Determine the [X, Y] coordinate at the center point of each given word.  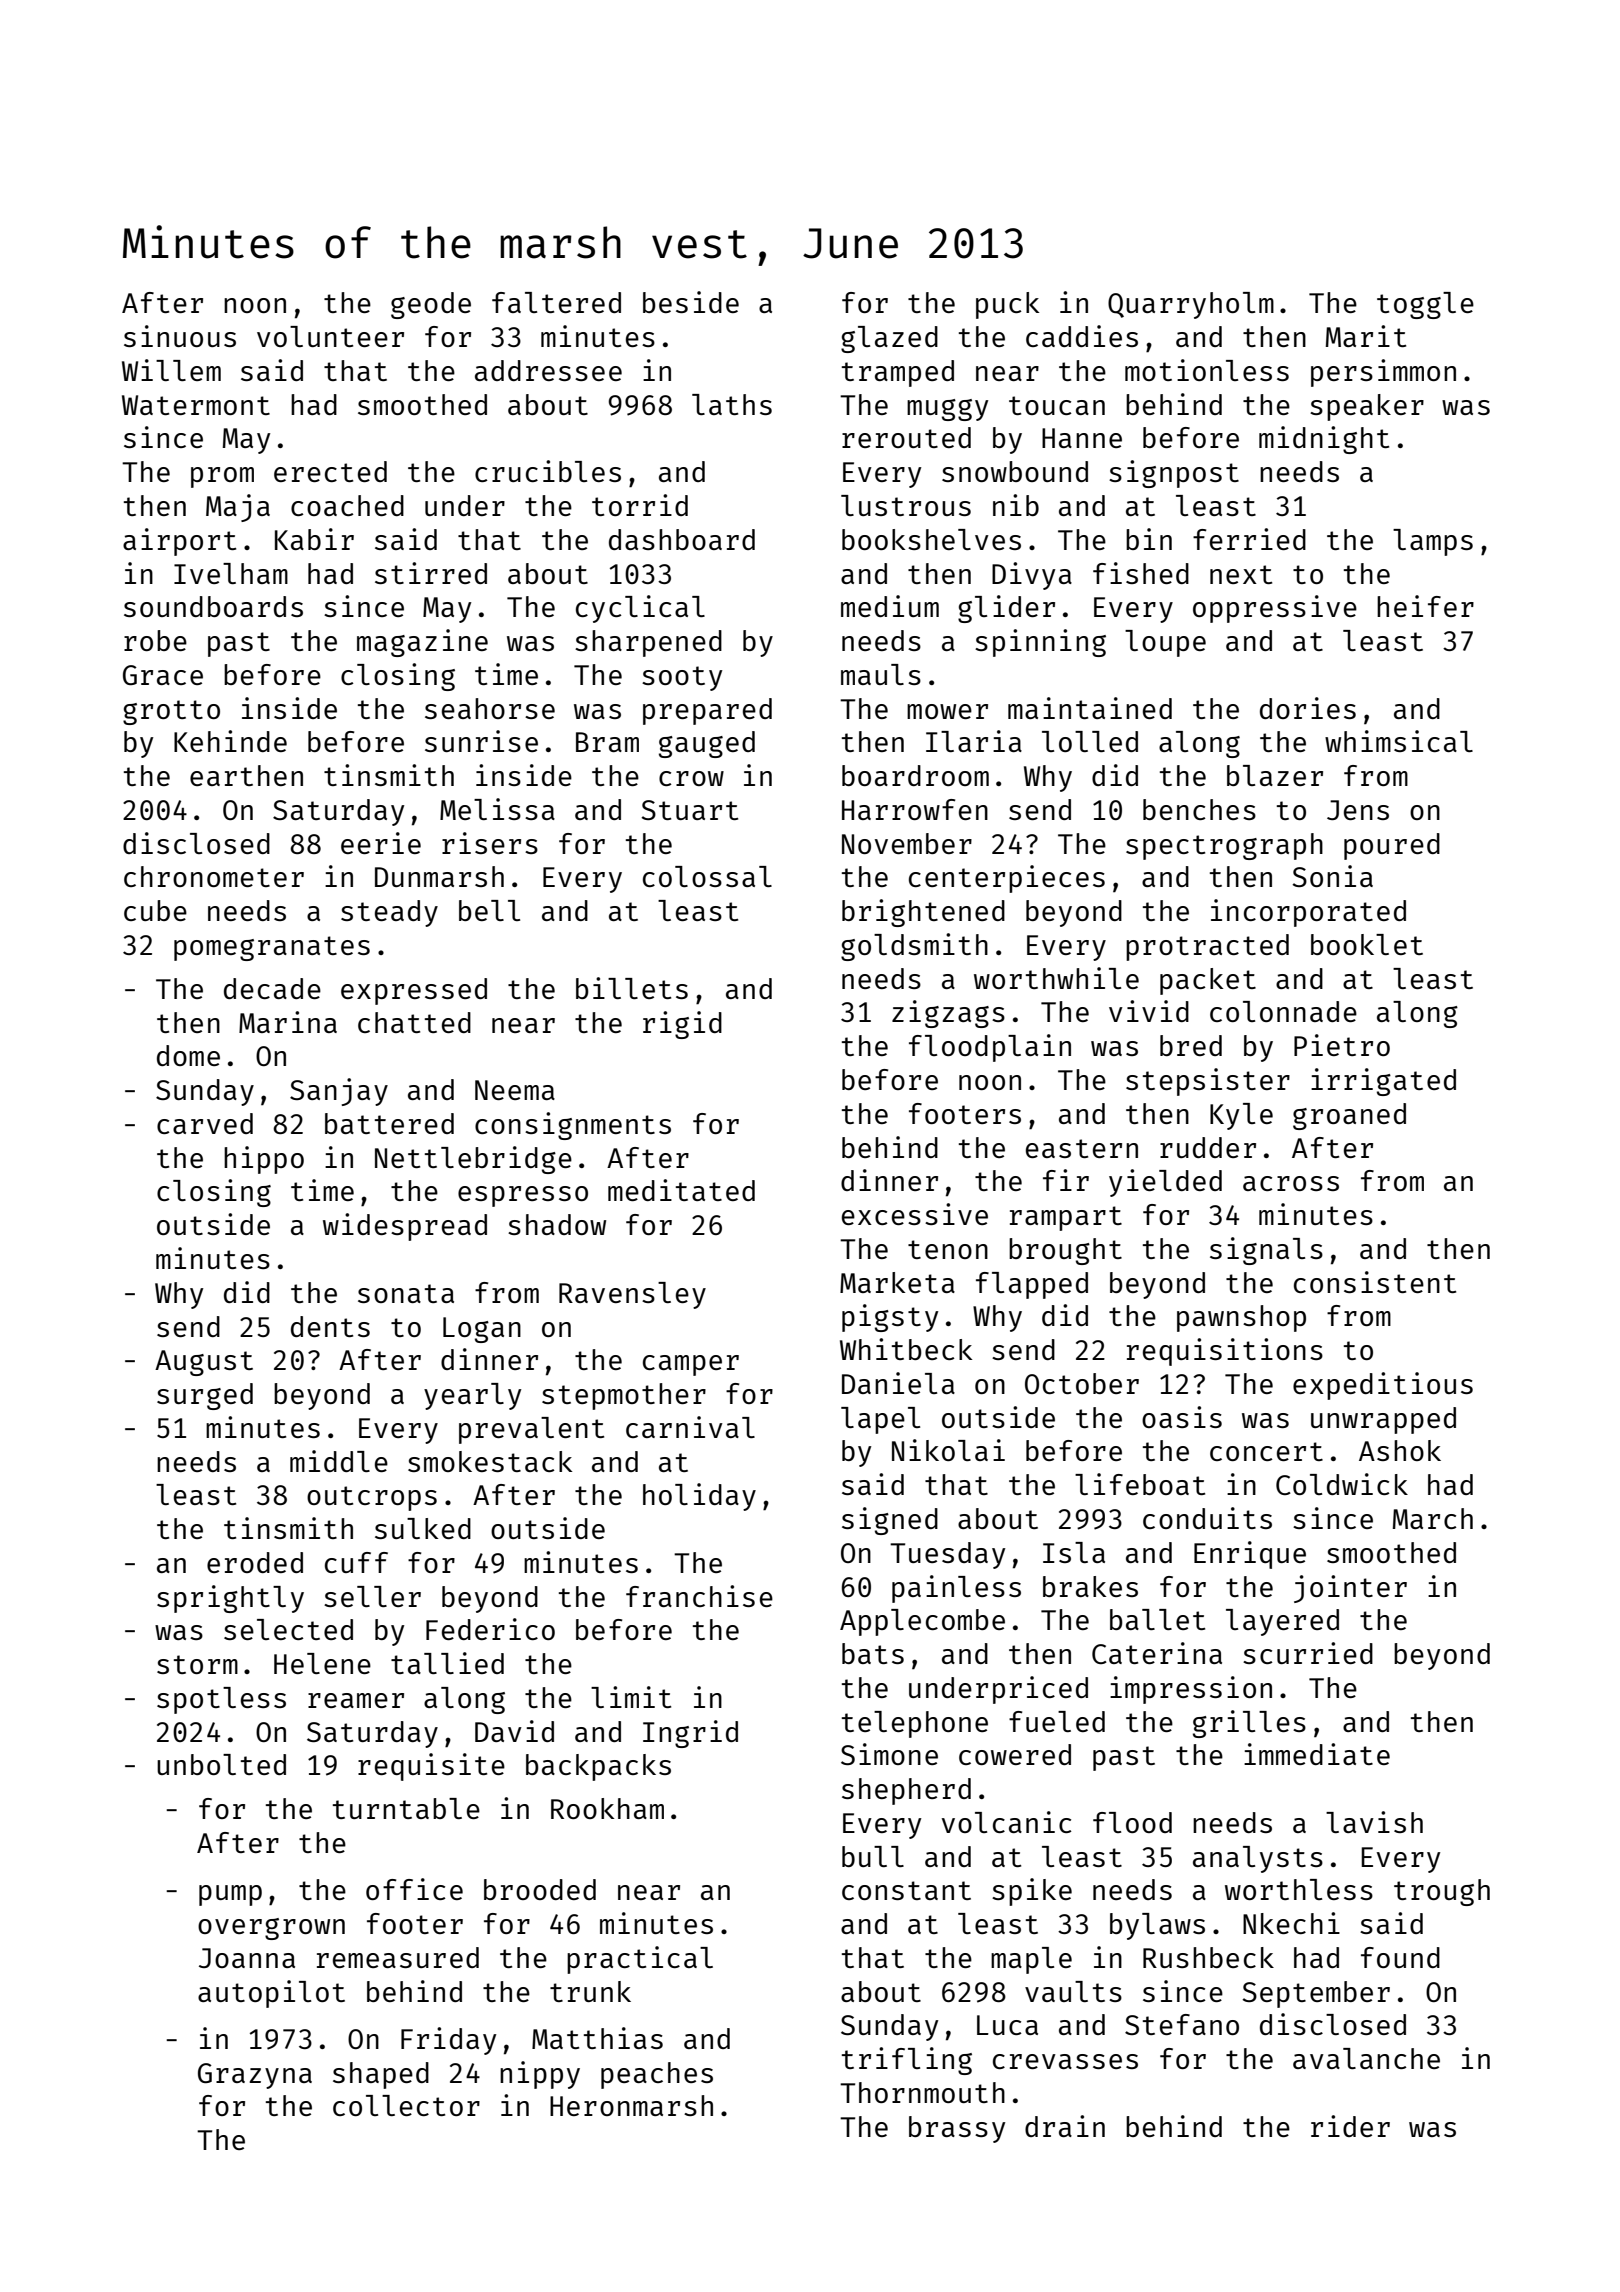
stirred [431, 573]
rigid [682, 1025]
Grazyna [255, 2076]
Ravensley [632, 1295]
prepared [707, 711]
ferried [1249, 539]
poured [1392, 846]
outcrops [372, 1498]
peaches [657, 2075]
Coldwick [1342, 1484]
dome [188, 1055]
